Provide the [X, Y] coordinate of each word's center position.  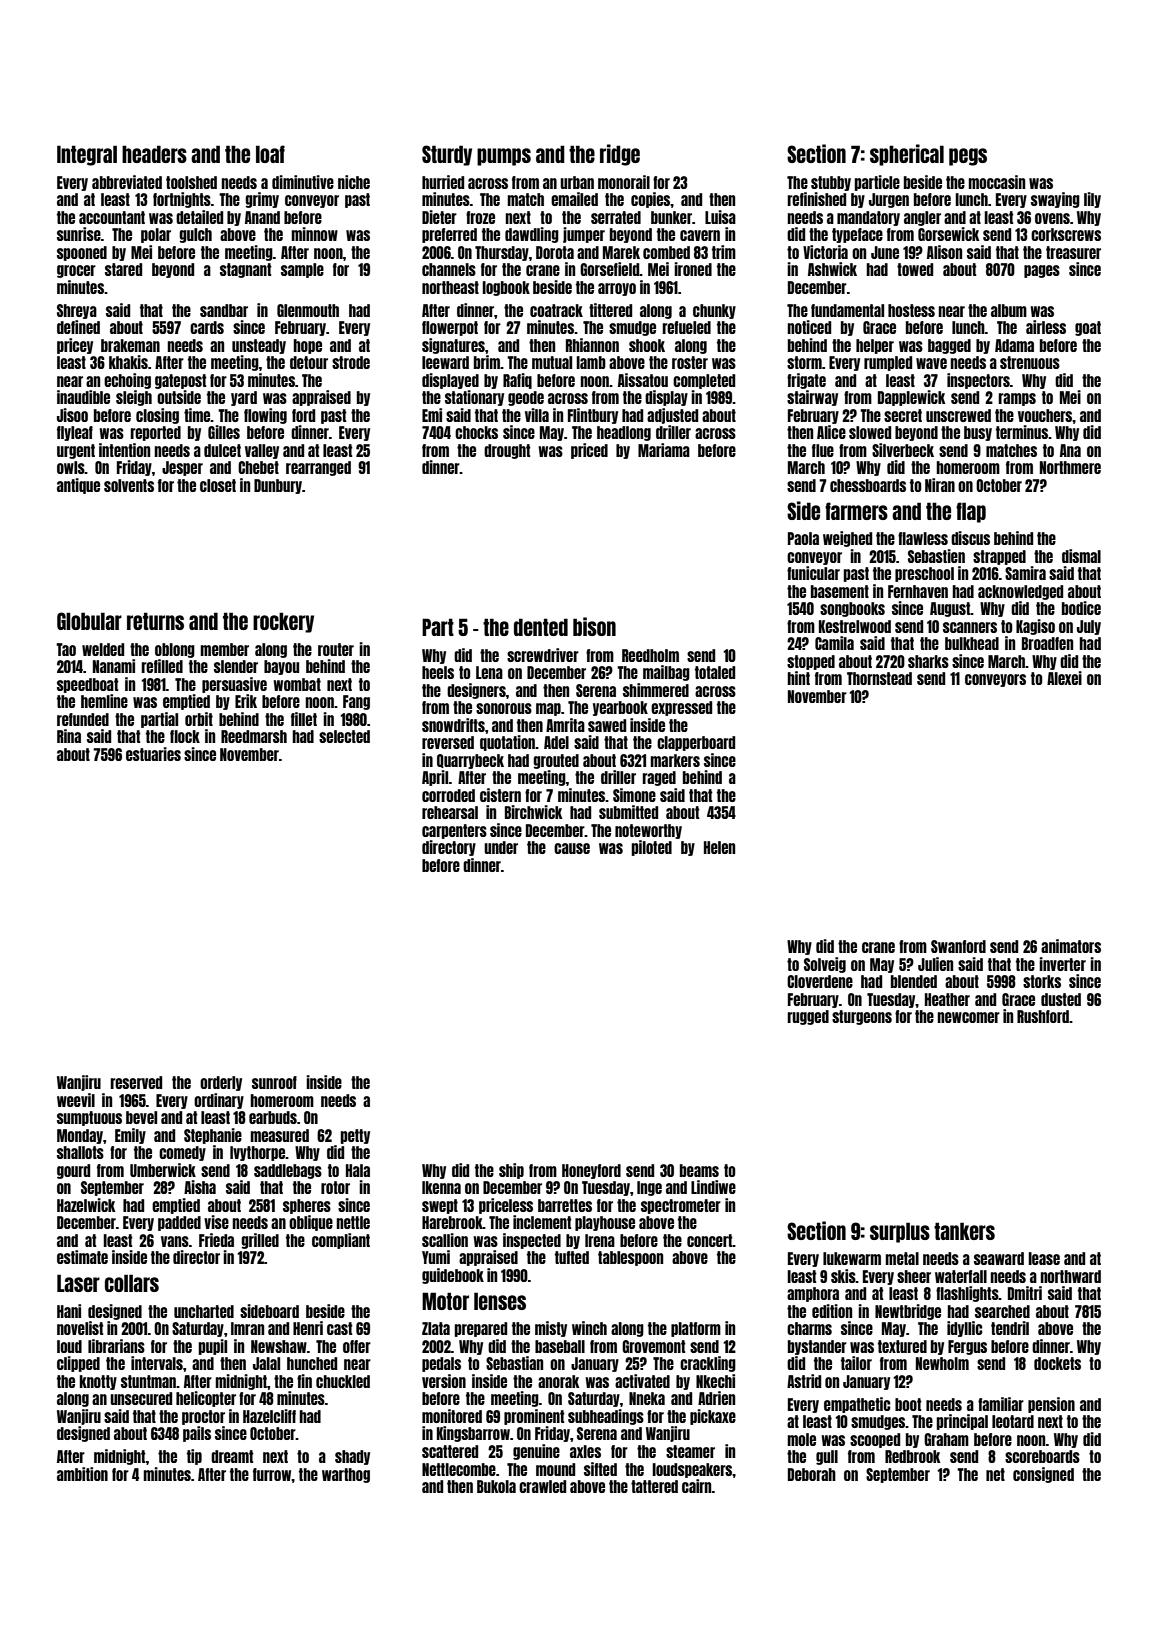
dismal [1081, 556]
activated [642, 1381]
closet [218, 485]
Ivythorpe [257, 1153]
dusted [1061, 999]
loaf [270, 154]
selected [344, 736]
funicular [813, 573]
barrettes [565, 1205]
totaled [715, 672]
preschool [924, 574]
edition [832, 1311]
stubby [831, 183]
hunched [312, 1363]
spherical [907, 155]
